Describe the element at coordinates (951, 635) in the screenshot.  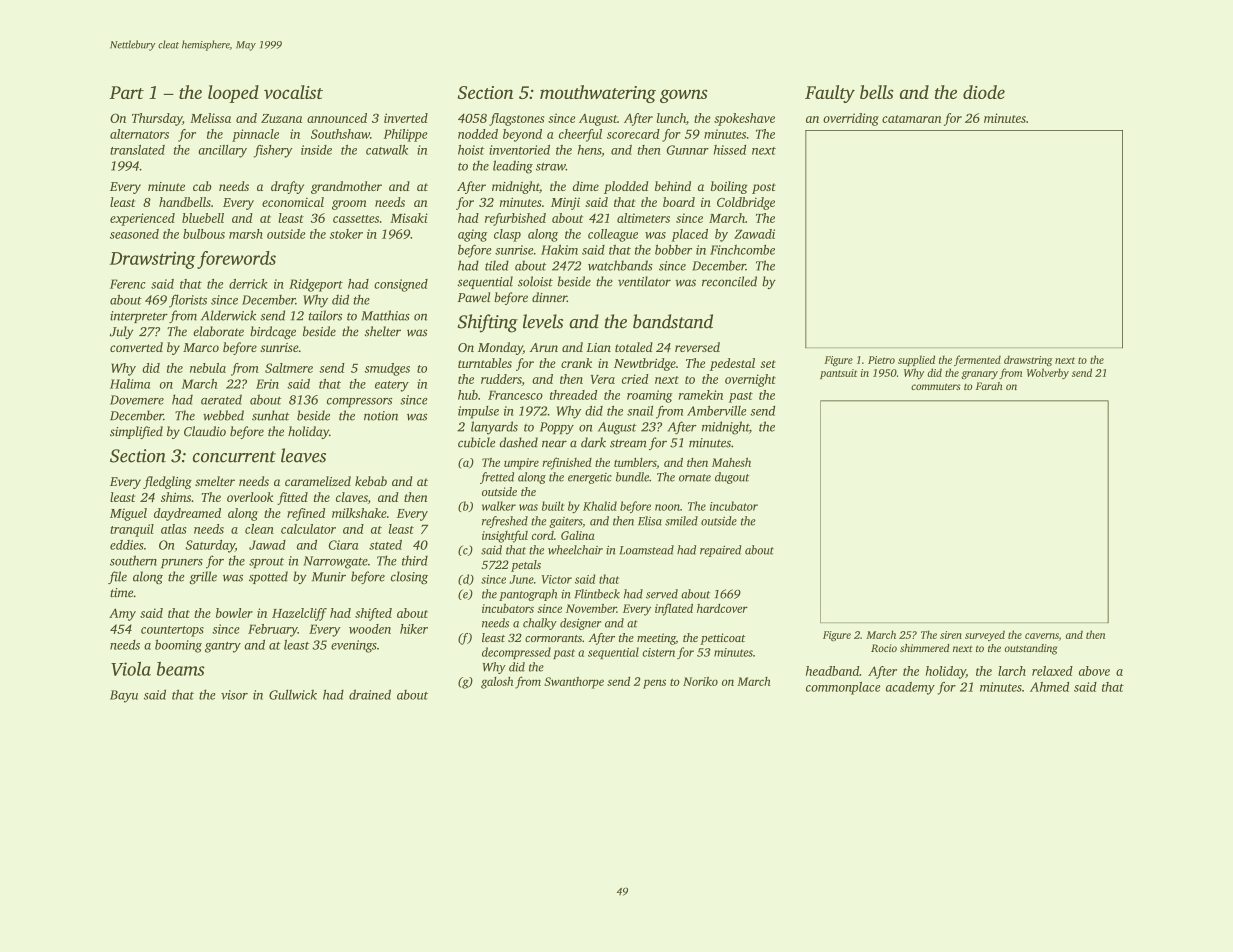
I see `siren` at that location.
